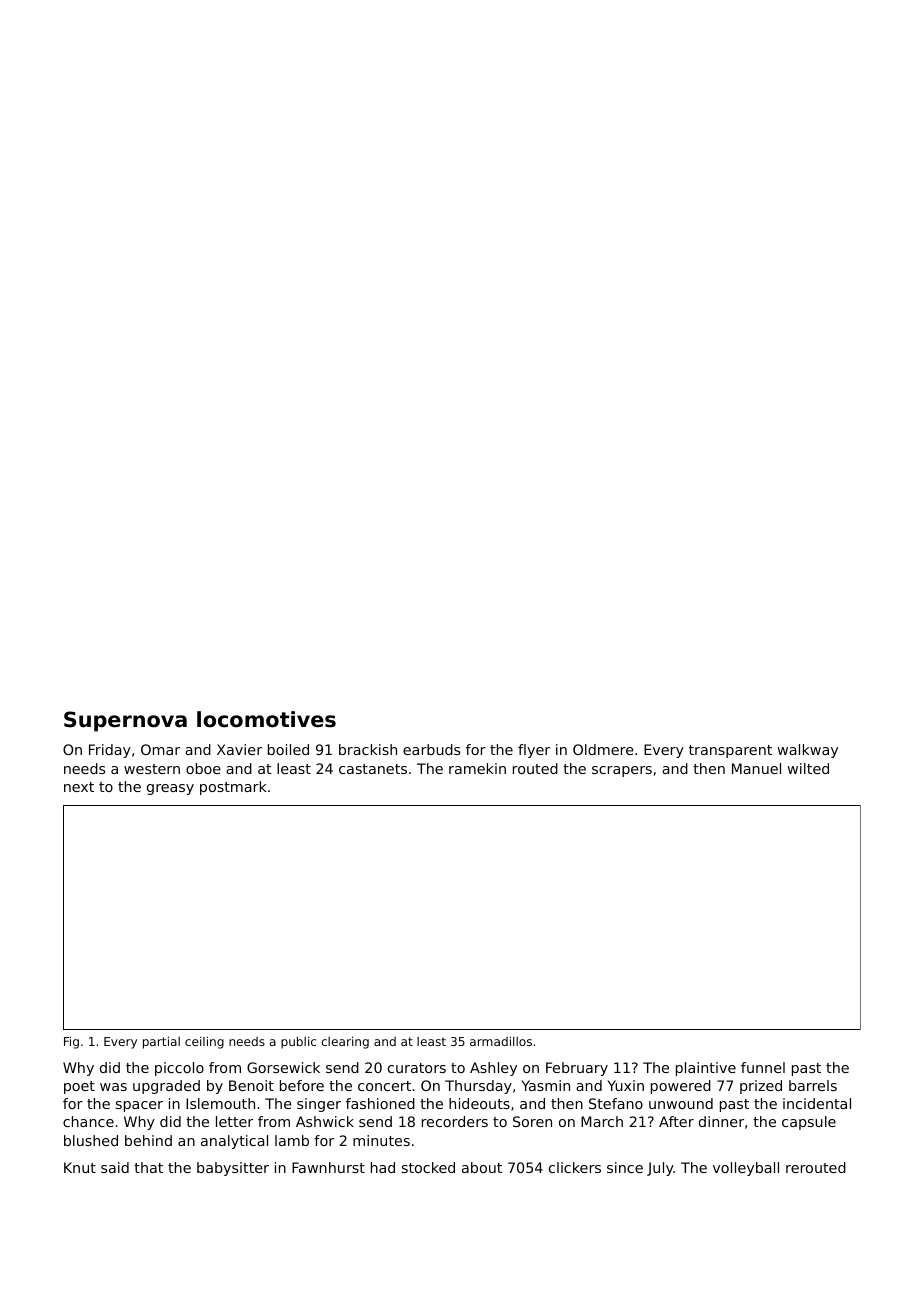 This image has height=1308, width=924. What do you see at coordinates (808, 768) in the image?
I see `wilted` at bounding box center [808, 768].
